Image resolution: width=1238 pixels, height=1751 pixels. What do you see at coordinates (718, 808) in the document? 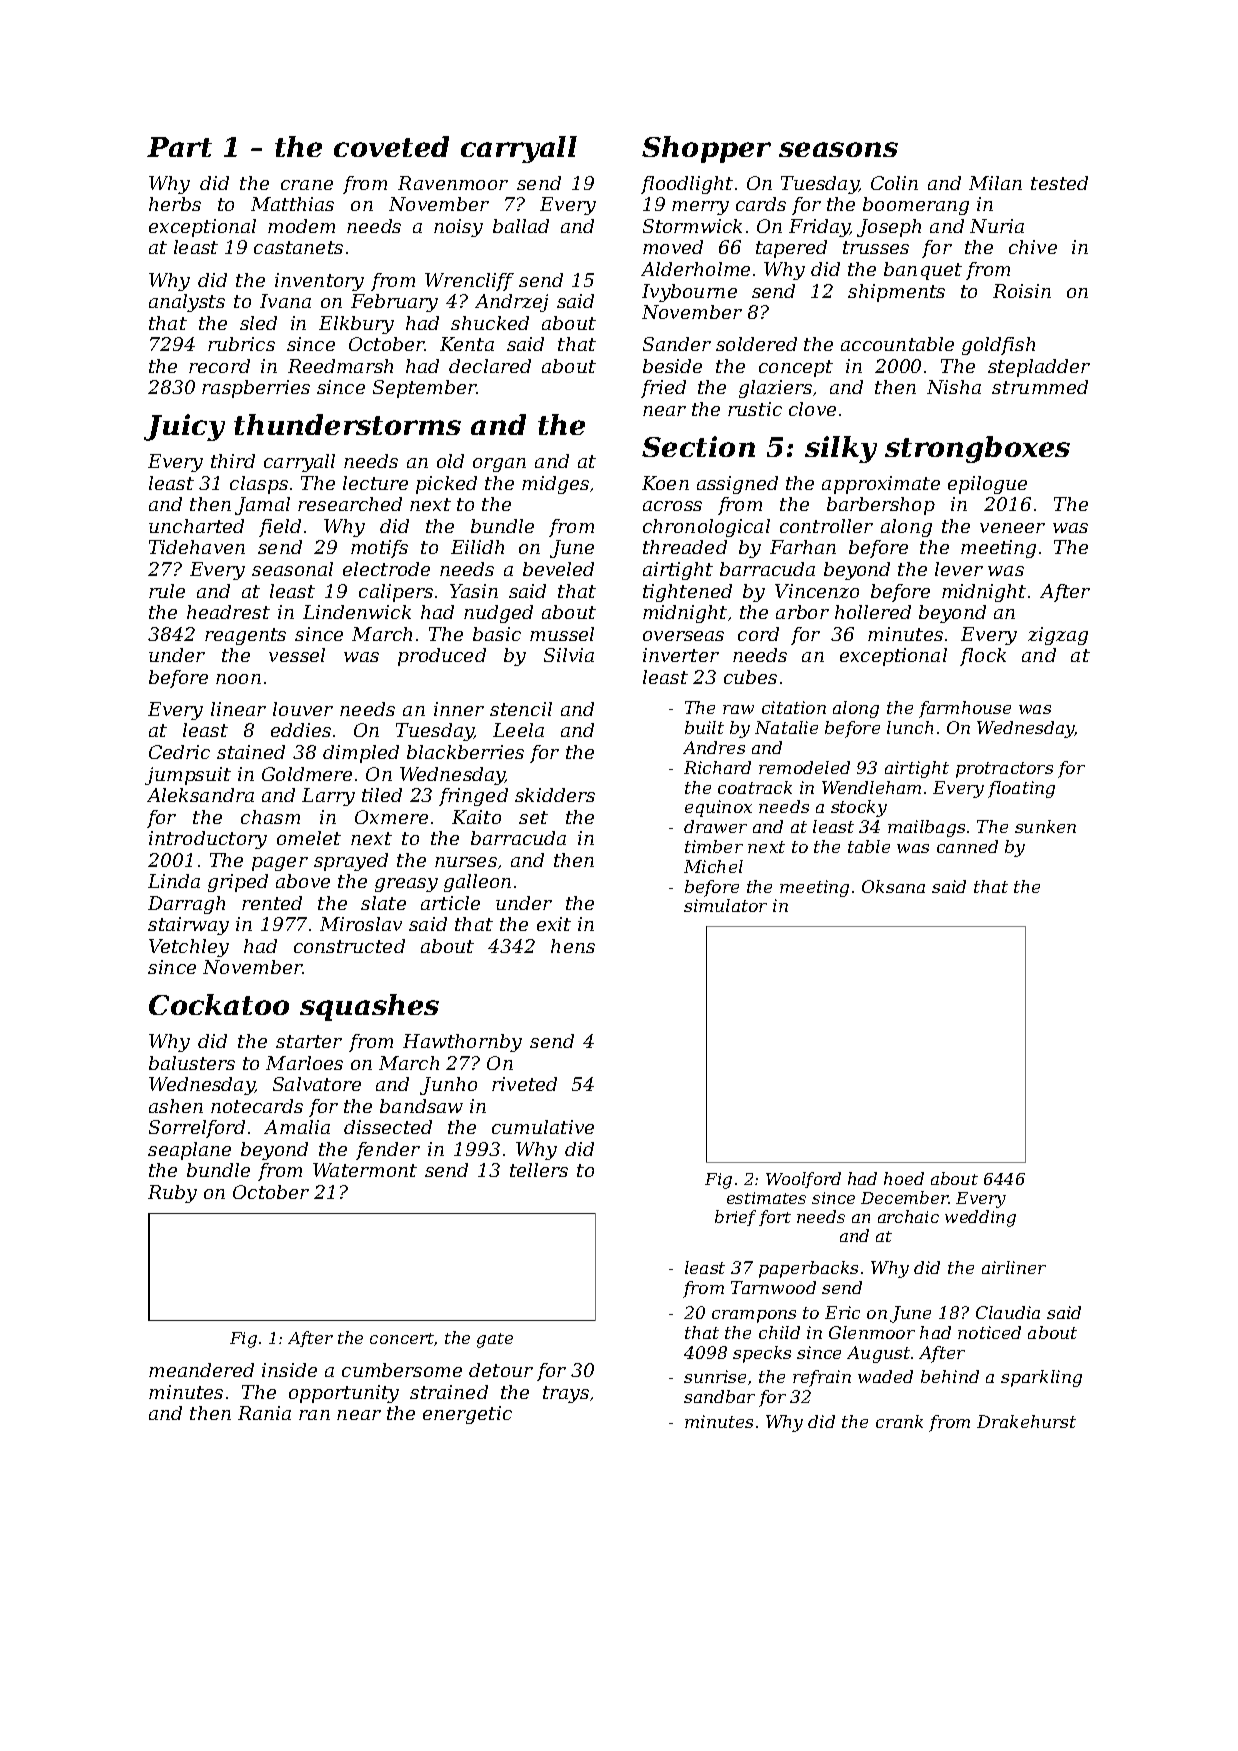
I see `equinox` at bounding box center [718, 808].
